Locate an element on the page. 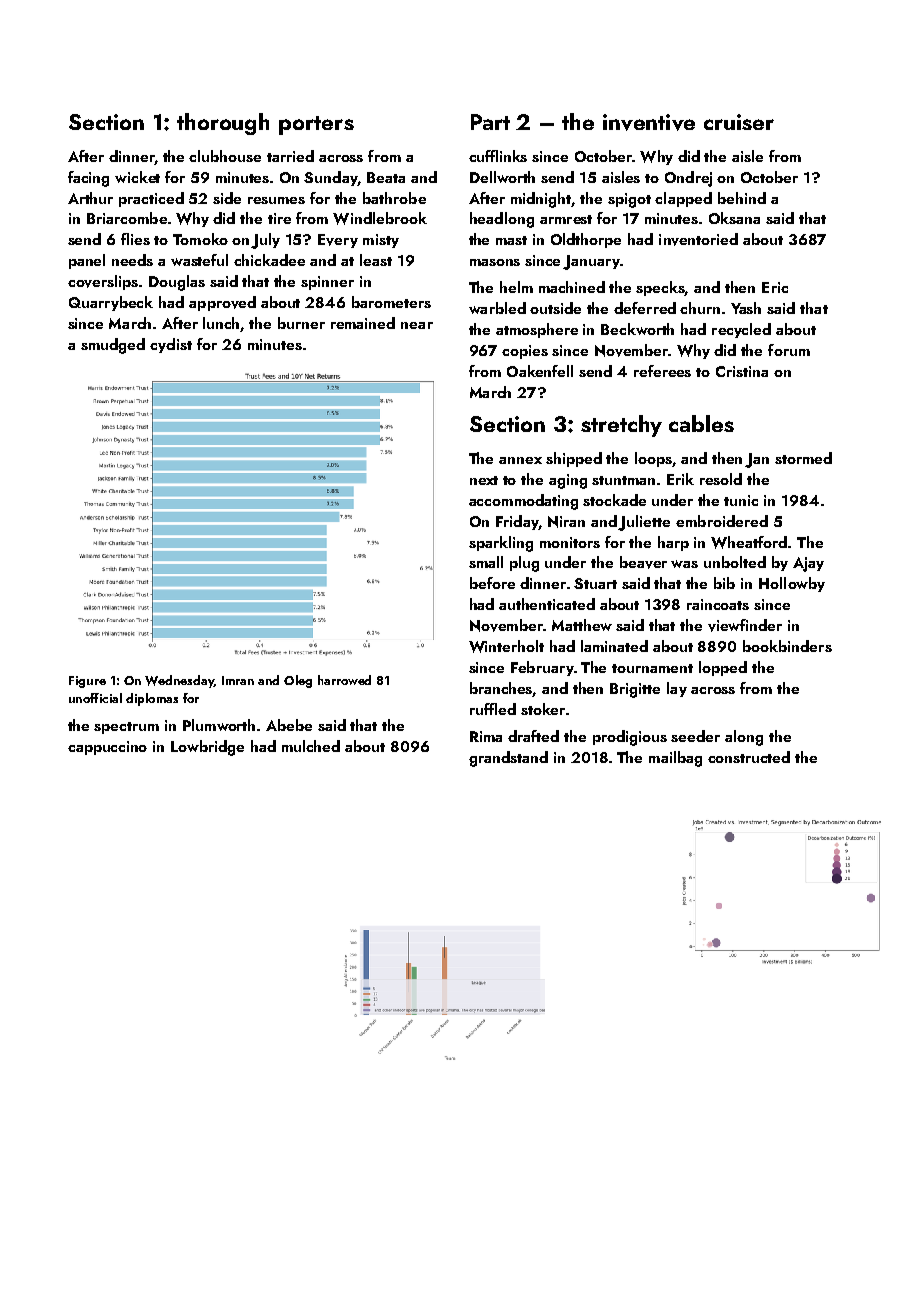  small is located at coordinates (486, 562).
